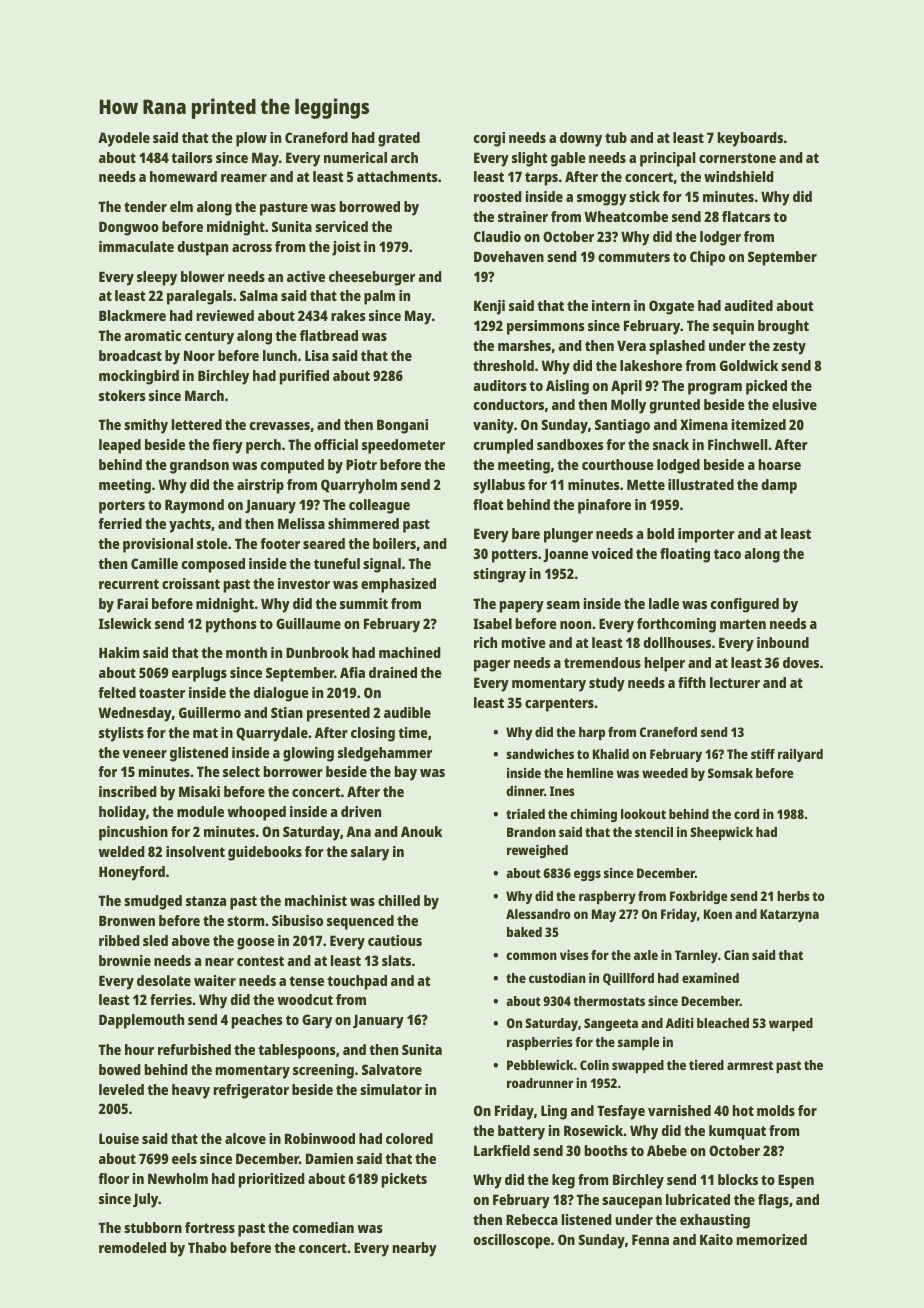 The image size is (924, 1308). Describe the element at coordinates (715, 389) in the page. I see `program` at that location.
